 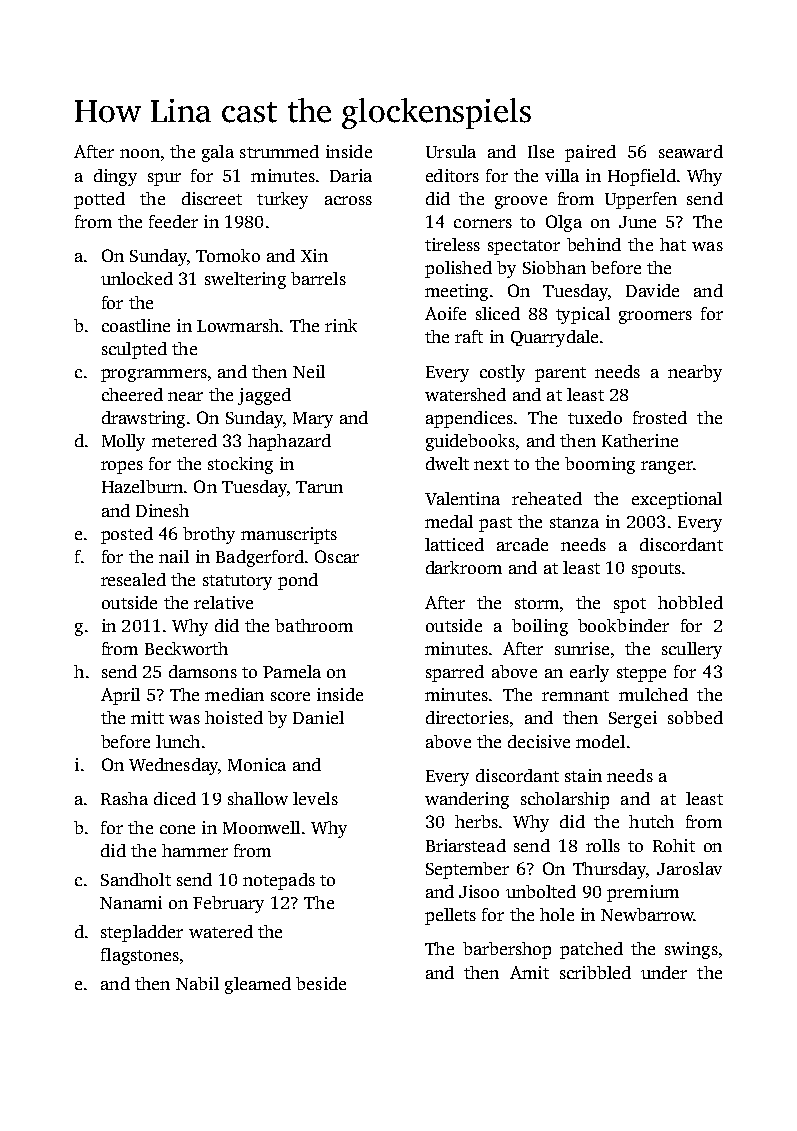 What do you see at coordinates (467, 717) in the screenshot?
I see `directories` at bounding box center [467, 717].
